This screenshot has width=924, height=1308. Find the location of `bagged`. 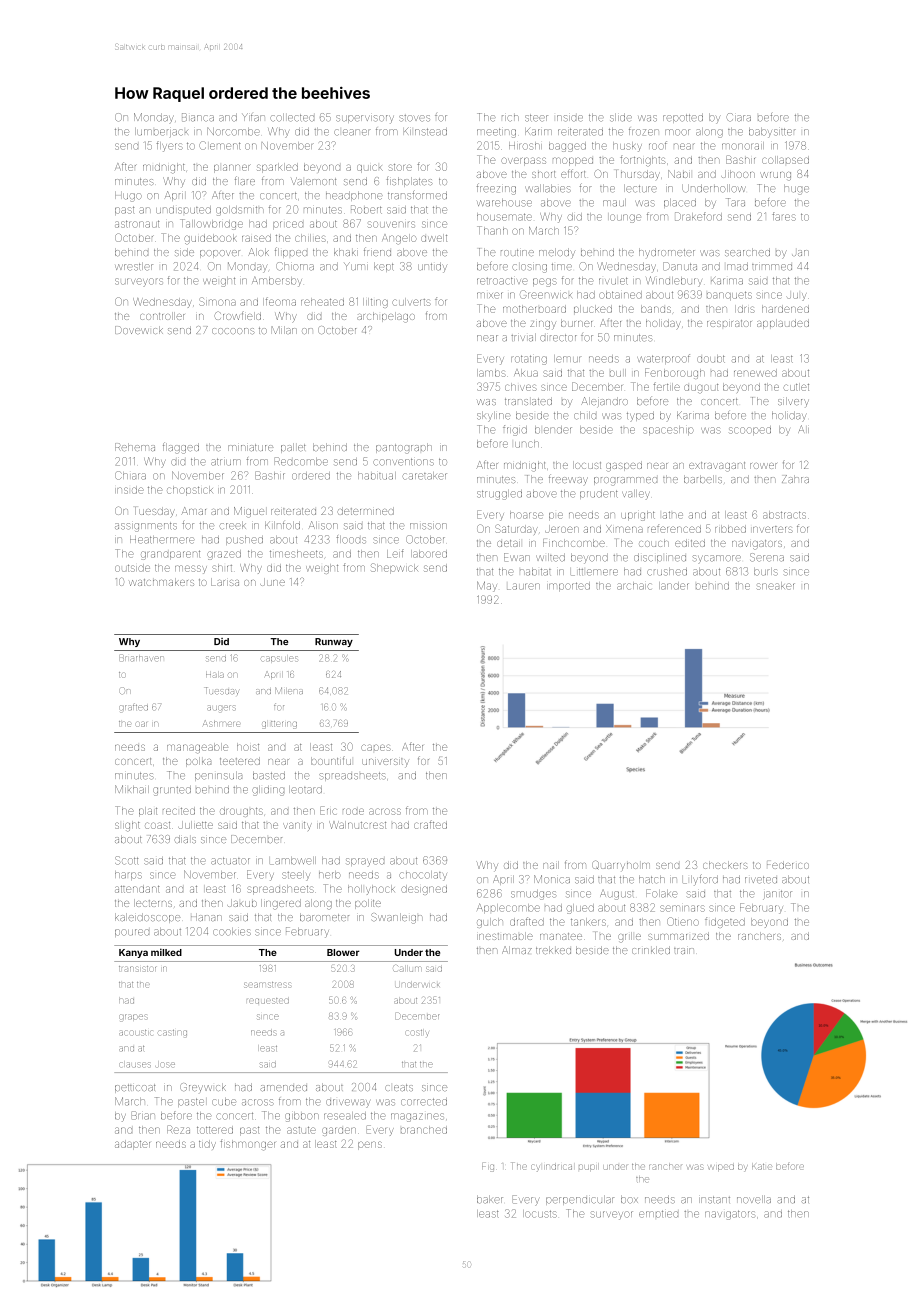

bagged is located at coordinates (567, 147).
